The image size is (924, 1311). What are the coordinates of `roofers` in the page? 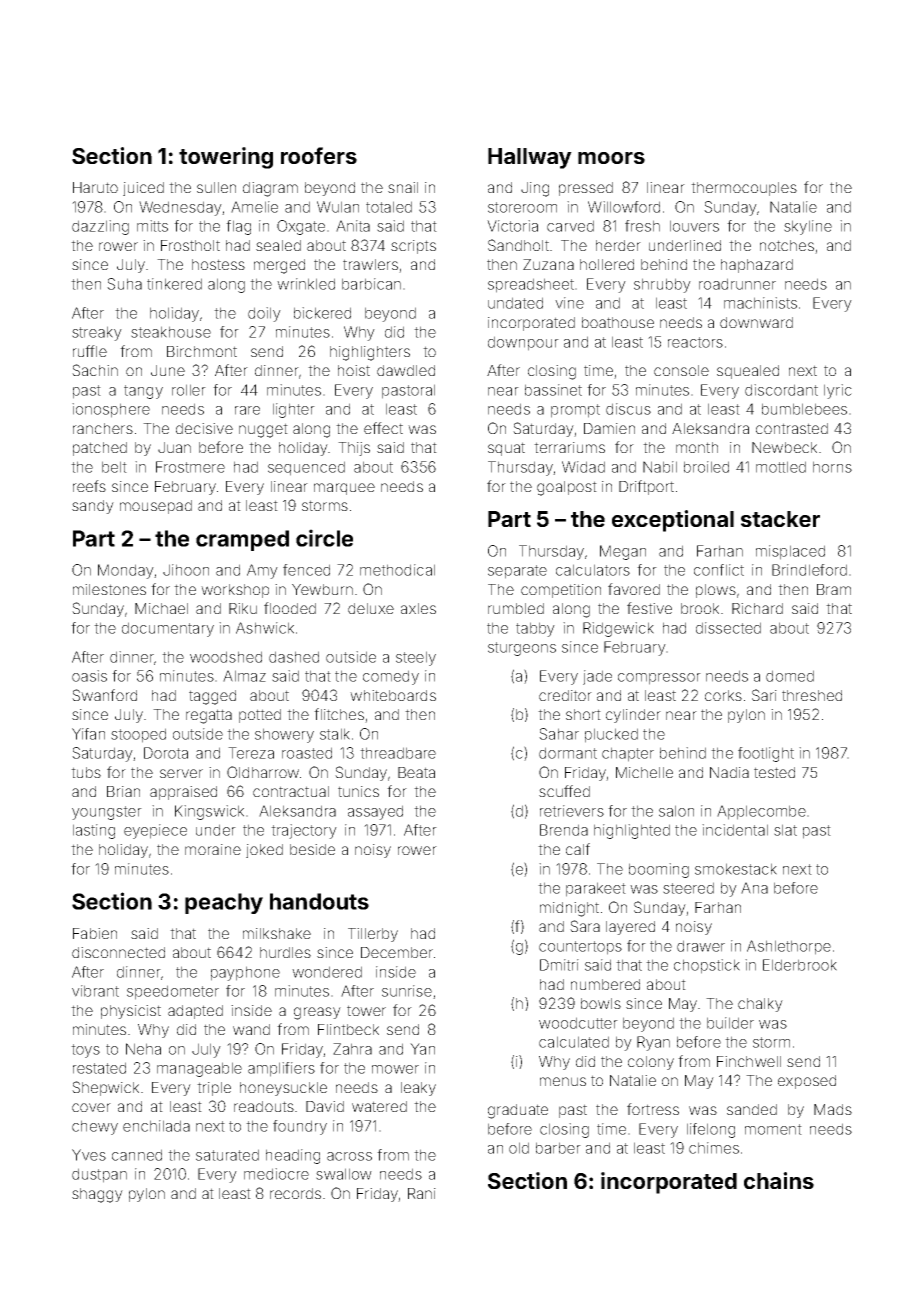 It's located at (319, 155).
